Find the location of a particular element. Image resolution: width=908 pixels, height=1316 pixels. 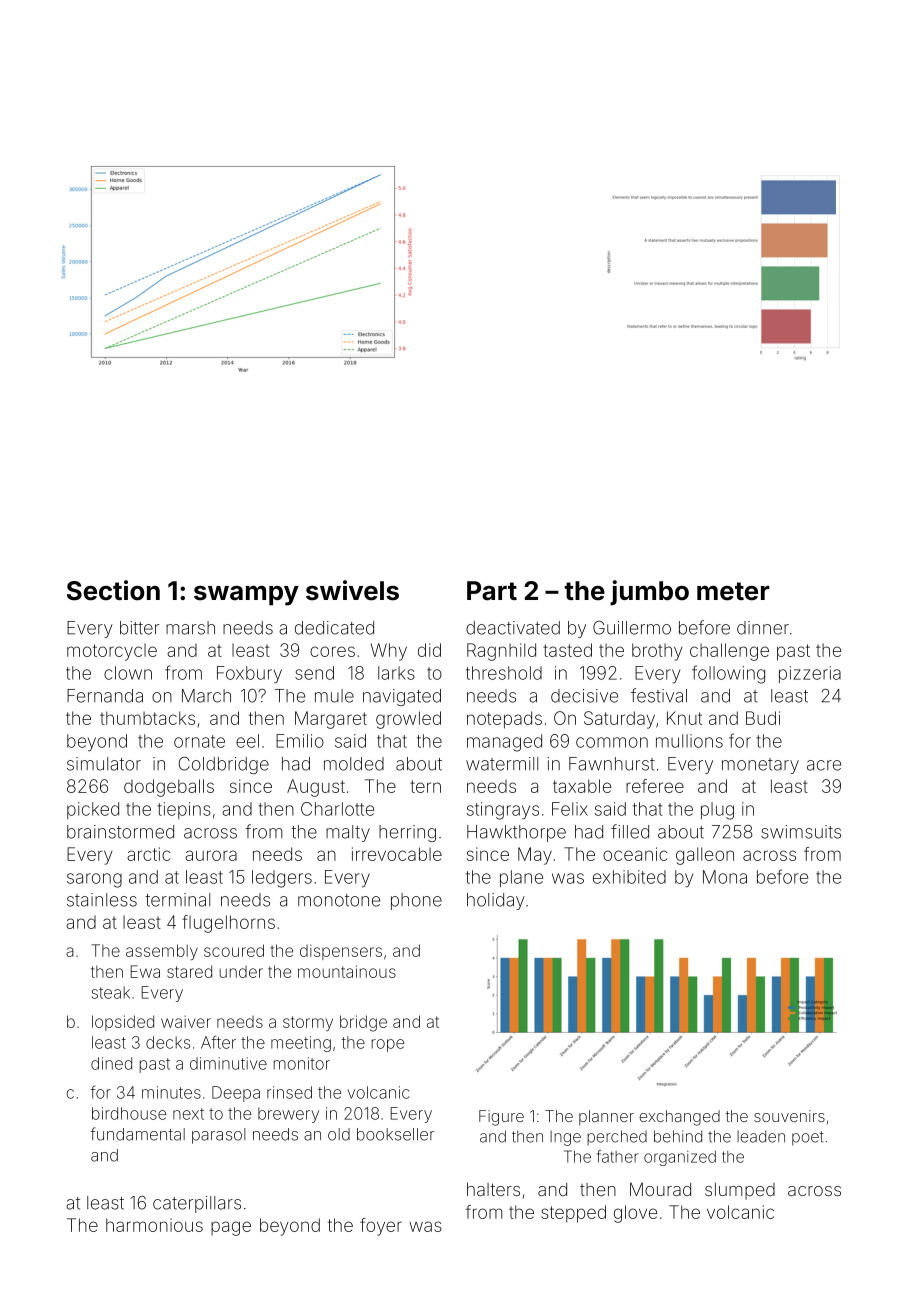

simulator is located at coordinates (104, 764).
